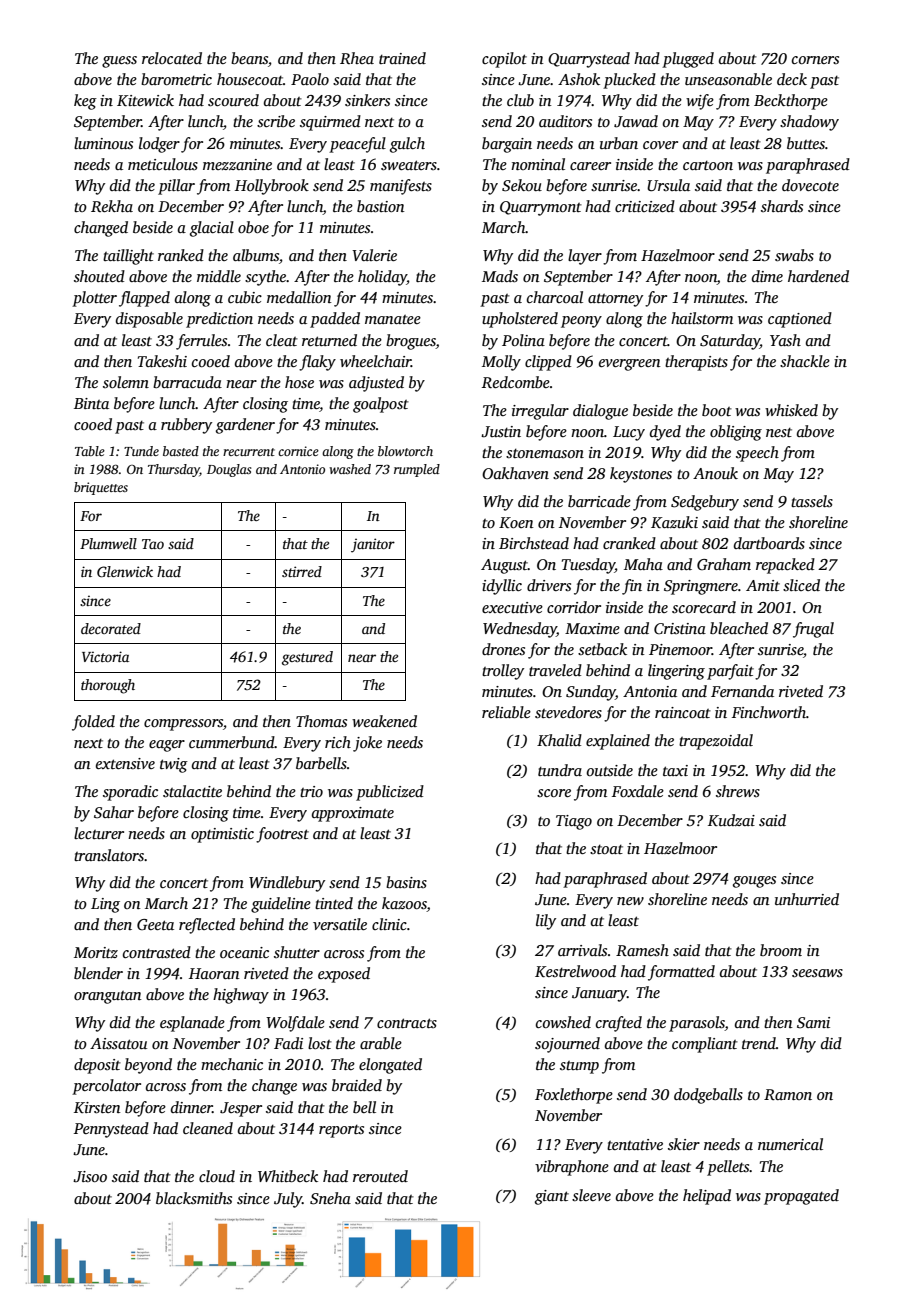 Image resolution: width=924 pixels, height=1308 pixels. Describe the element at coordinates (708, 165) in the page. I see `cartoon` at that location.
